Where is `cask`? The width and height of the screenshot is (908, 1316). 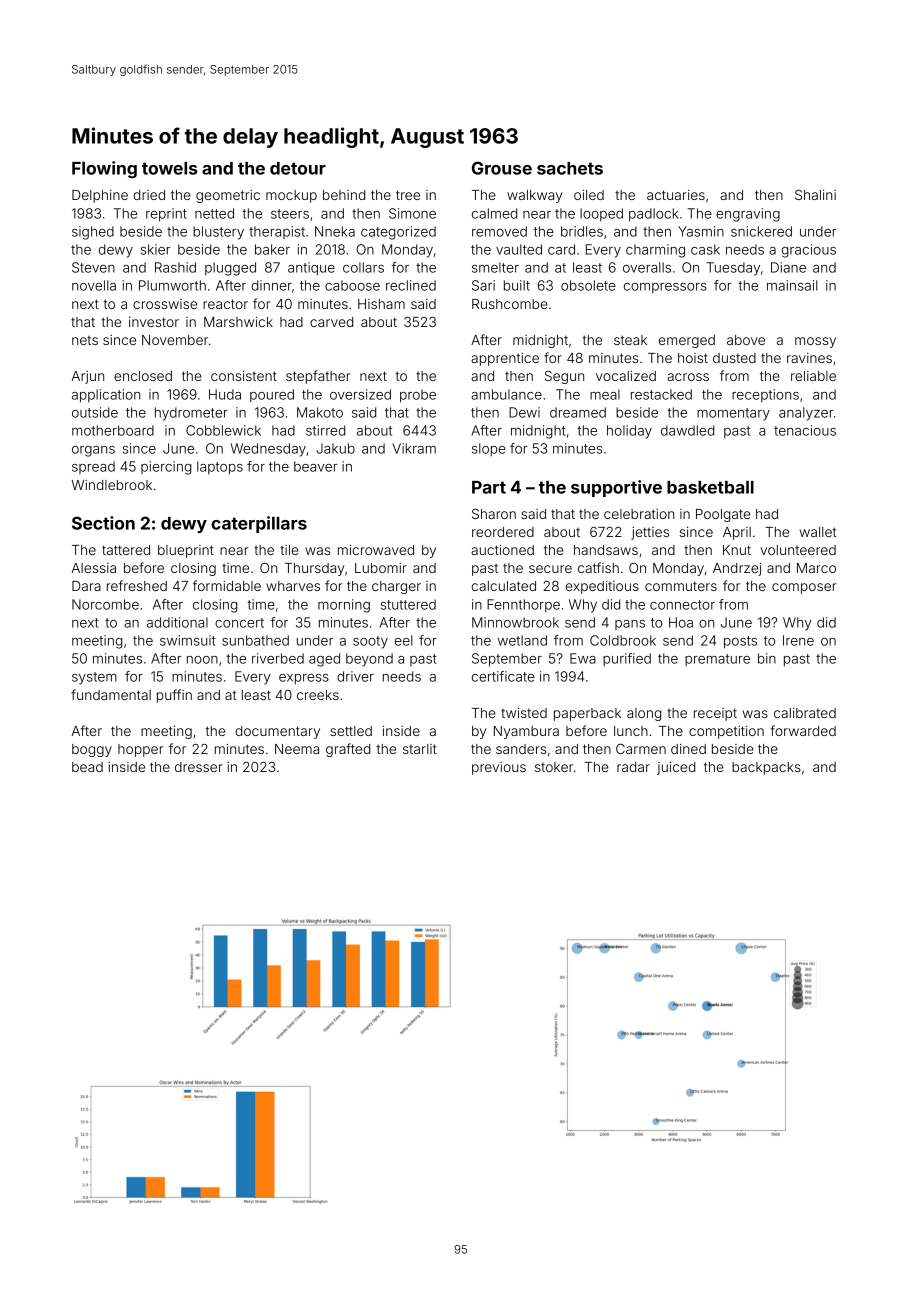
cask is located at coordinates (705, 249).
